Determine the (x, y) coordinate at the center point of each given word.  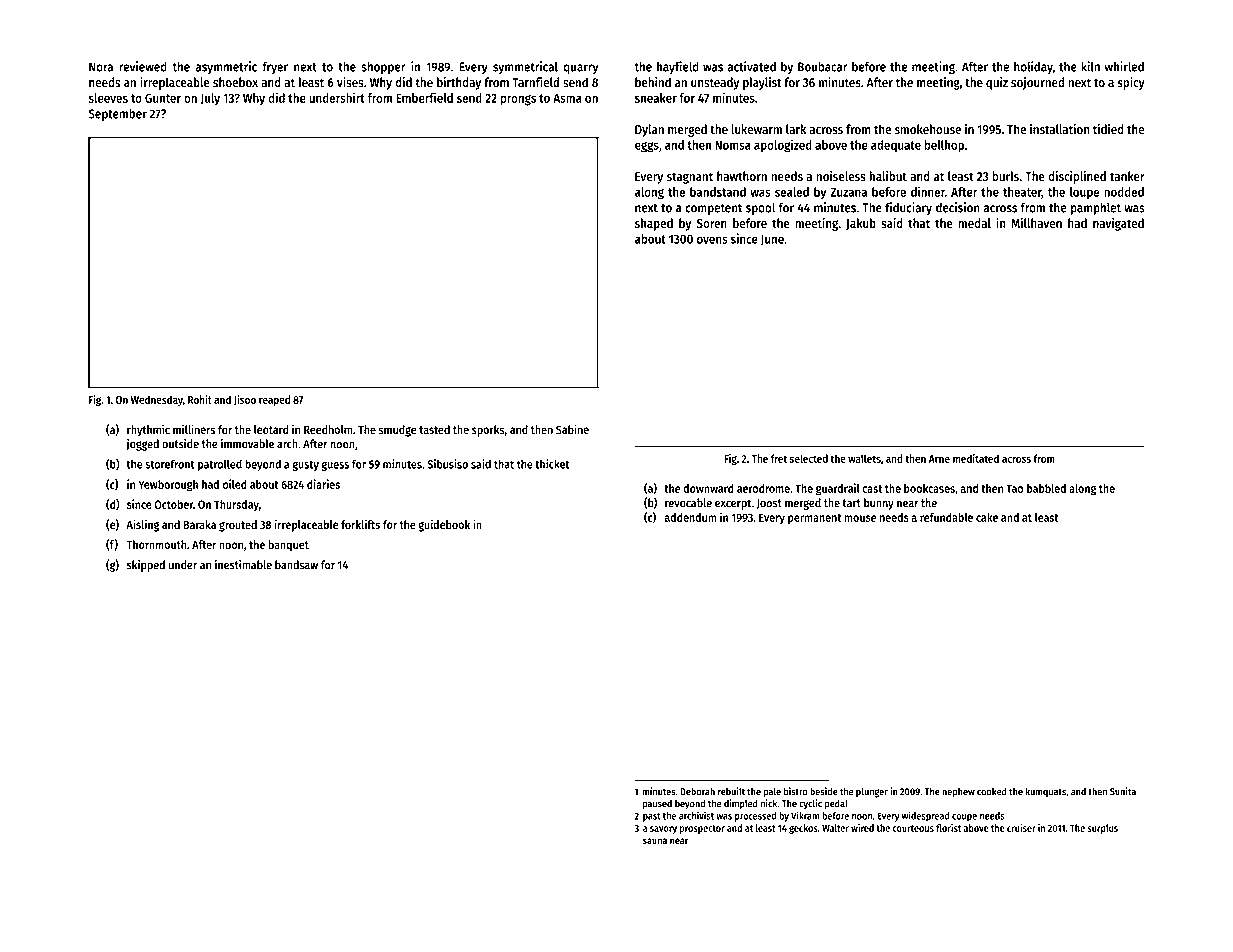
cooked (992, 791)
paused (657, 805)
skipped (146, 566)
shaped (654, 224)
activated (751, 66)
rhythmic (148, 430)
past (652, 817)
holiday (1033, 67)
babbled (1046, 488)
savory (663, 830)
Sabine (572, 429)
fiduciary (908, 208)
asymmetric (226, 67)
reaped (274, 400)
